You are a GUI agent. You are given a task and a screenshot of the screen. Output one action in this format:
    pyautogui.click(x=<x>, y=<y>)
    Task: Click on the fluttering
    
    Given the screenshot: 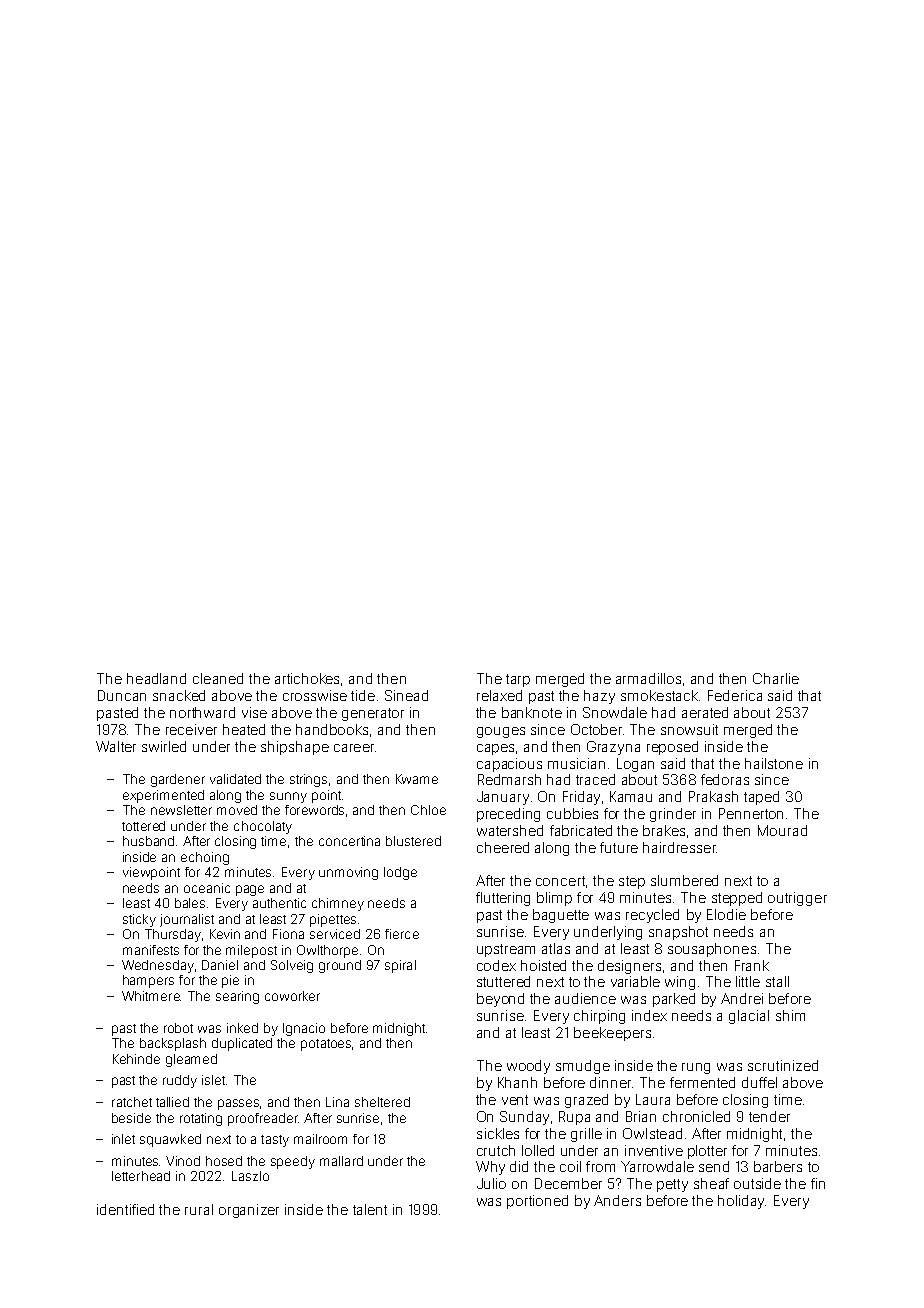 What is the action you would take?
    pyautogui.click(x=503, y=899)
